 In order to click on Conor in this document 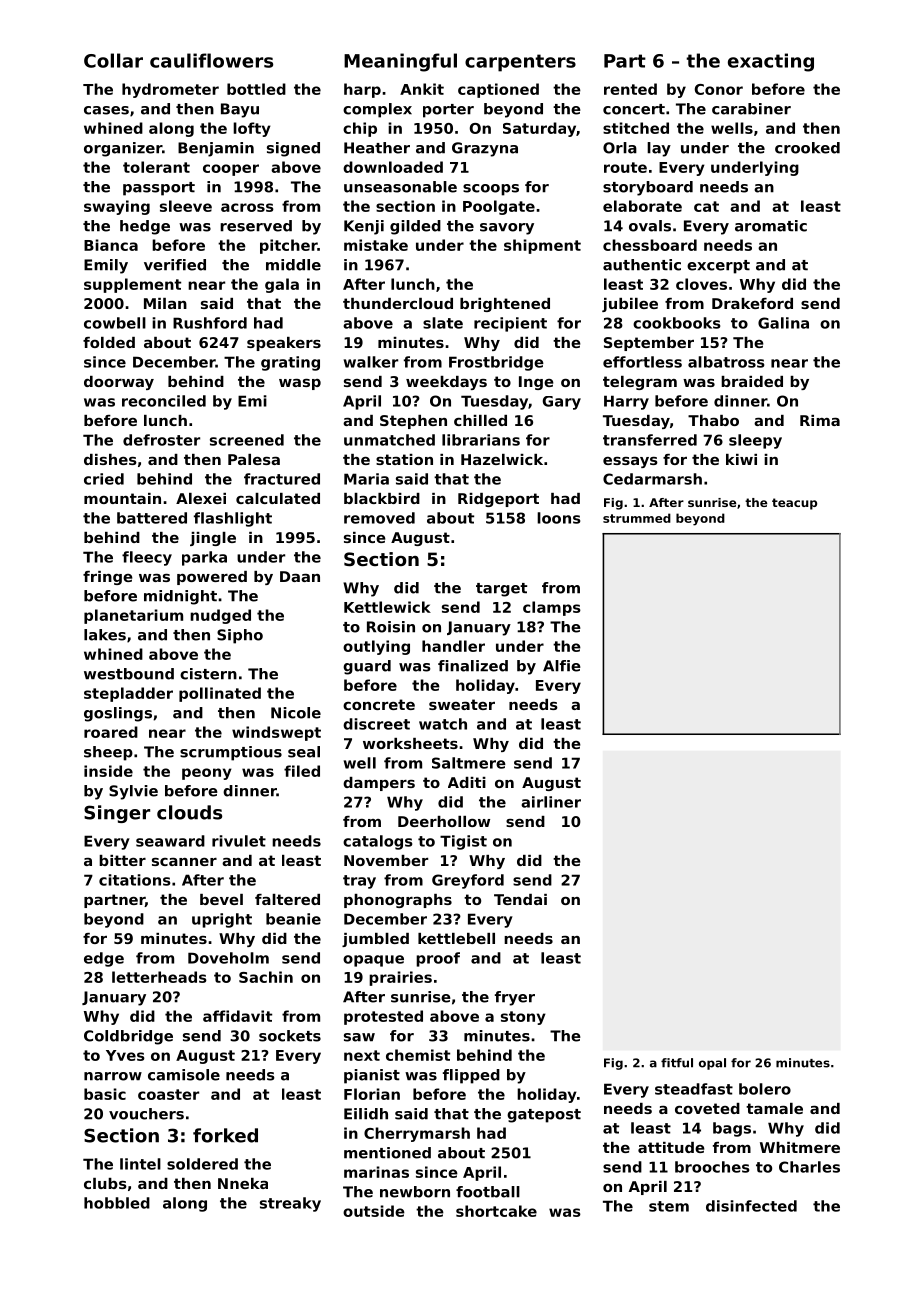, I will do `click(719, 89)`.
